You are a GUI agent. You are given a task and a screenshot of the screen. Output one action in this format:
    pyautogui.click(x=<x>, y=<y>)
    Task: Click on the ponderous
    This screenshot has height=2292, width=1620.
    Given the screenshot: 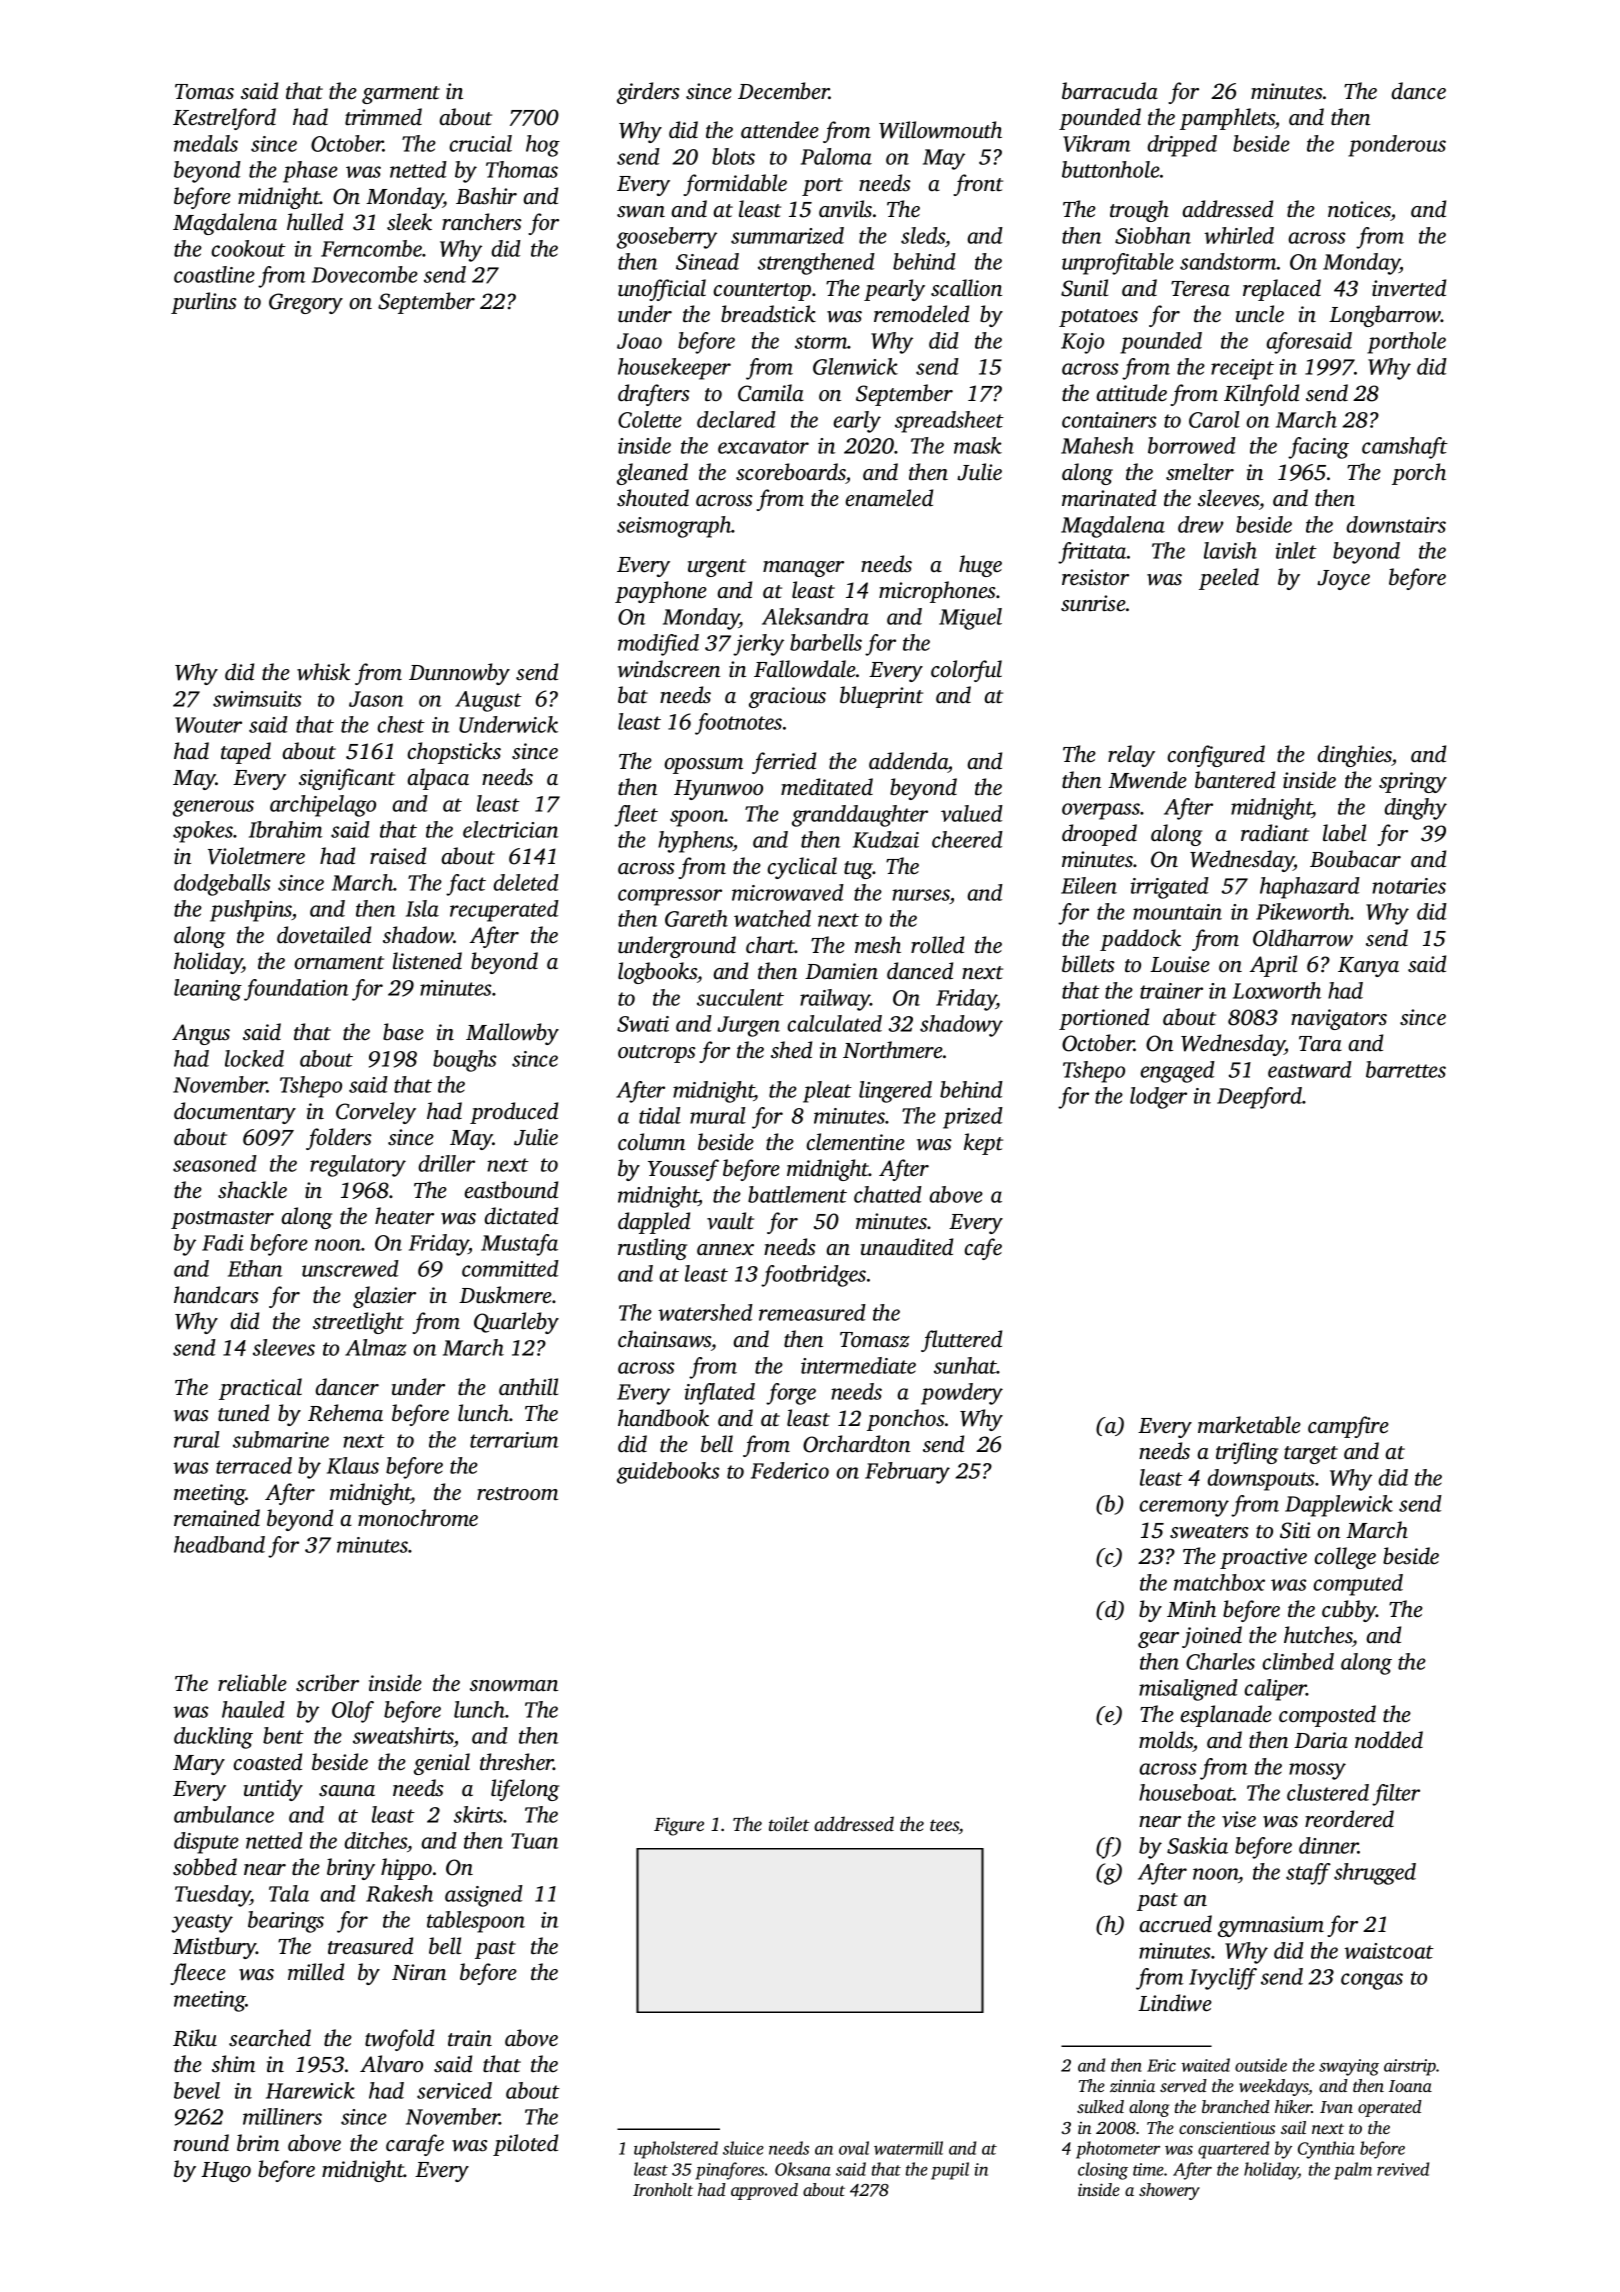 What is the action you would take?
    pyautogui.click(x=1397, y=146)
